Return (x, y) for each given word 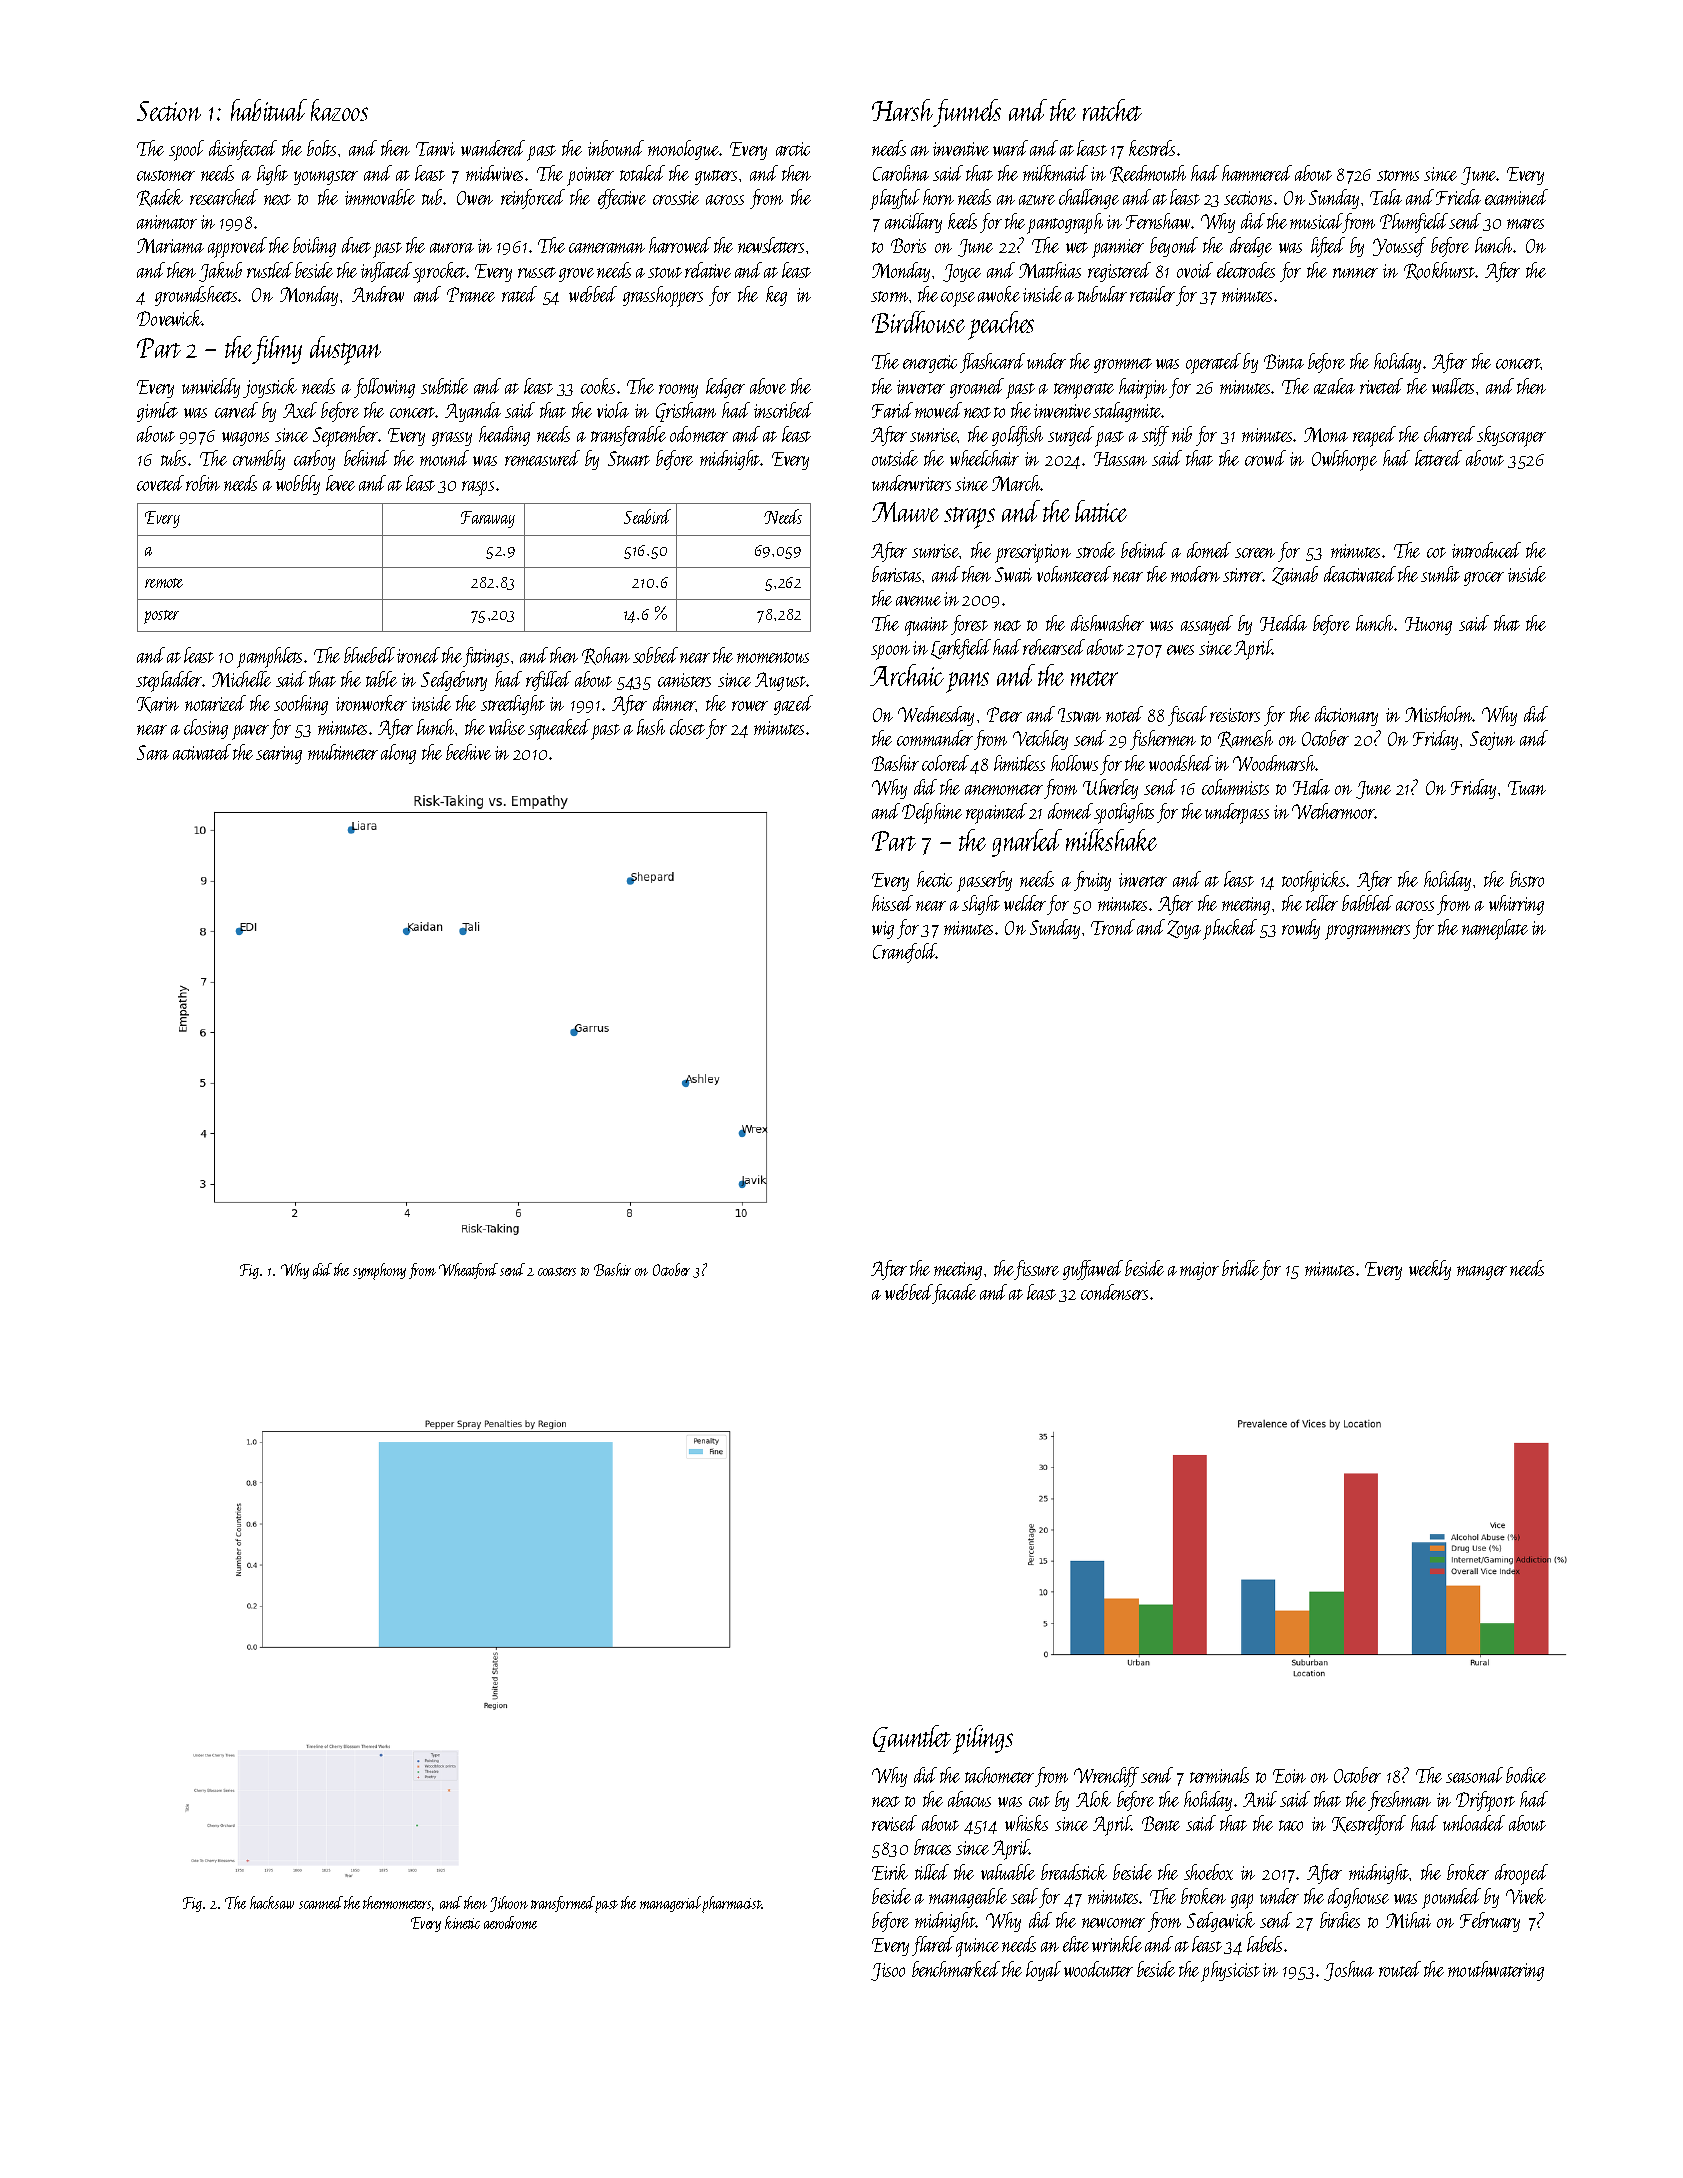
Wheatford (468, 1271)
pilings (983, 1739)
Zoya (1184, 929)
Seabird (647, 516)
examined (1516, 197)
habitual (269, 110)
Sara (153, 752)
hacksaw (272, 1902)
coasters (557, 1271)
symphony (379, 1271)
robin (203, 483)
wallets (1453, 386)
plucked (1230, 929)
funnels (967, 113)
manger (1482, 1273)
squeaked (559, 729)
